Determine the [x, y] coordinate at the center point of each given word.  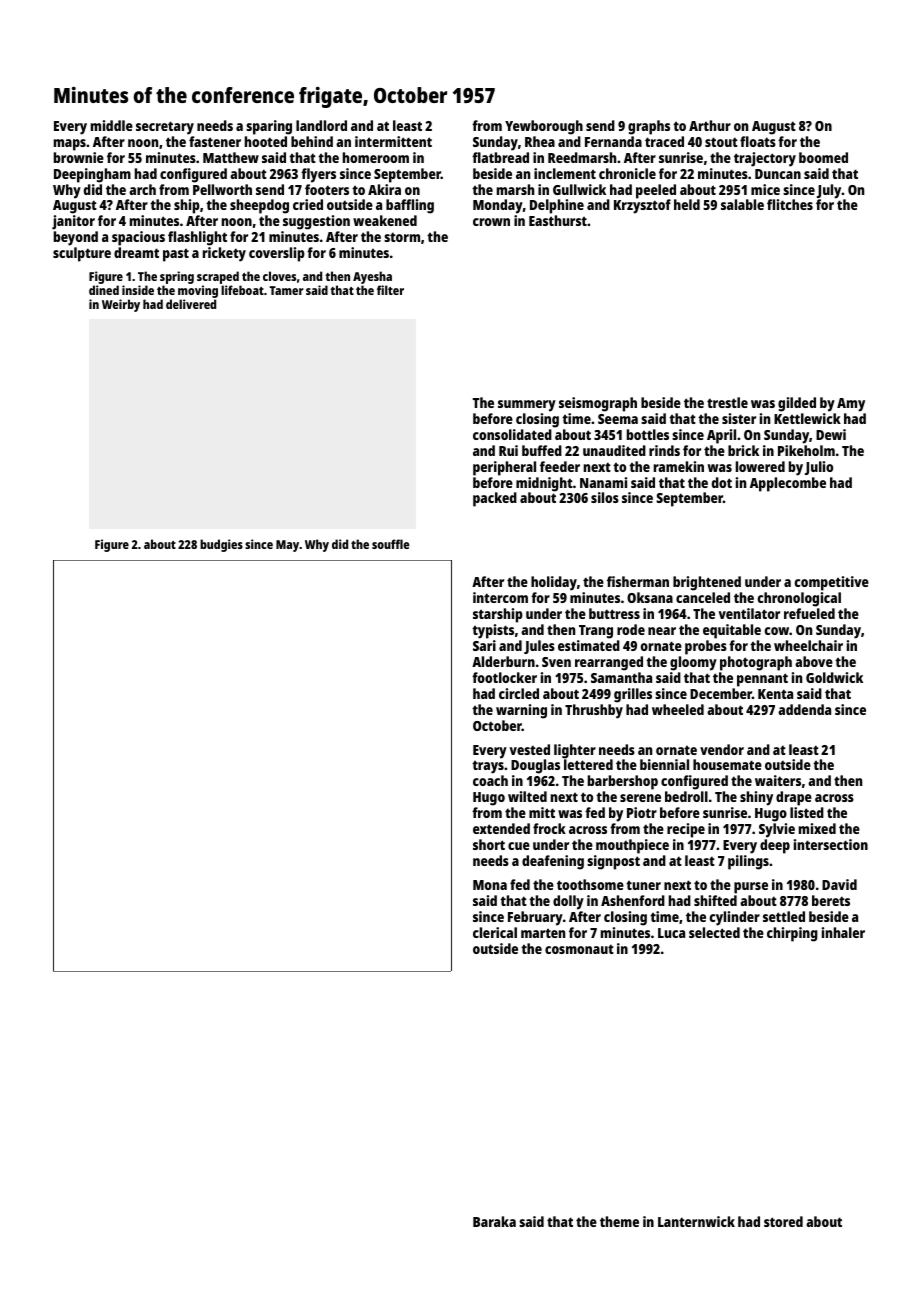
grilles [633, 695]
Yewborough [544, 127]
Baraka [494, 1221]
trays [488, 767]
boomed [823, 157]
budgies [221, 545]
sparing [269, 127]
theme [619, 1221]
